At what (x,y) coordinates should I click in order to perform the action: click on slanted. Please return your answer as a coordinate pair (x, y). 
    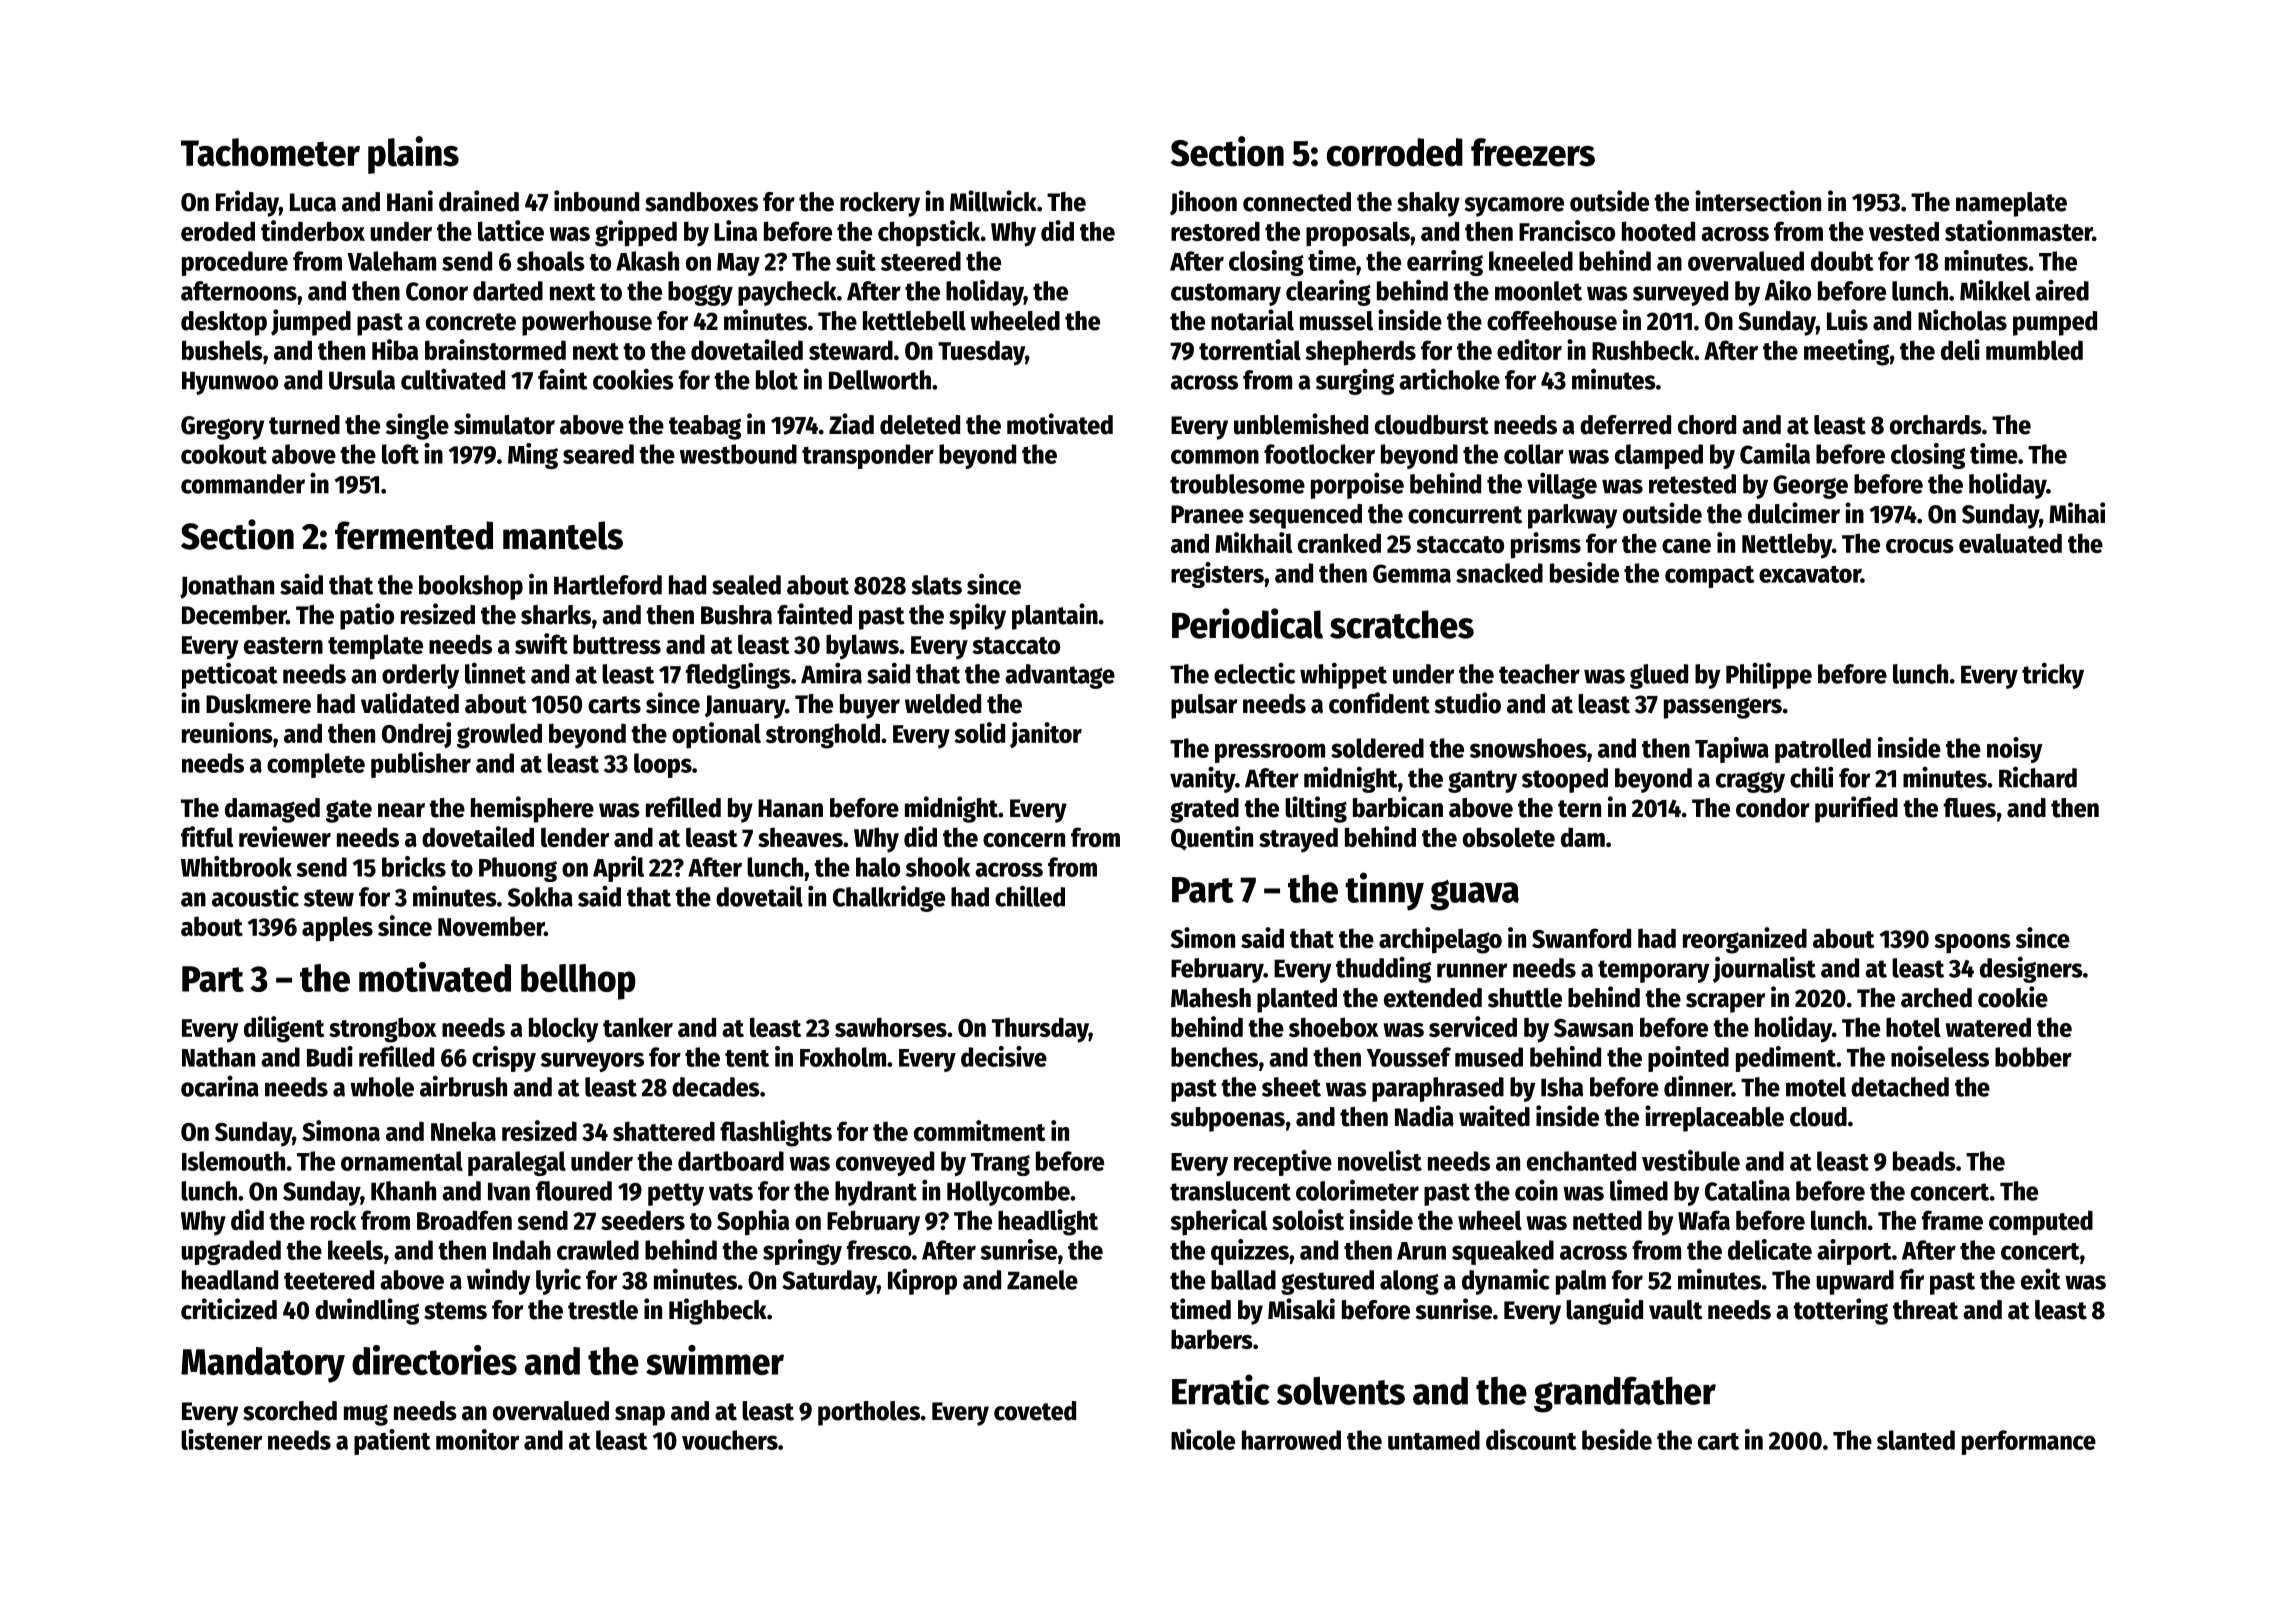
    Looking at the image, I should click on (1916, 1440).
